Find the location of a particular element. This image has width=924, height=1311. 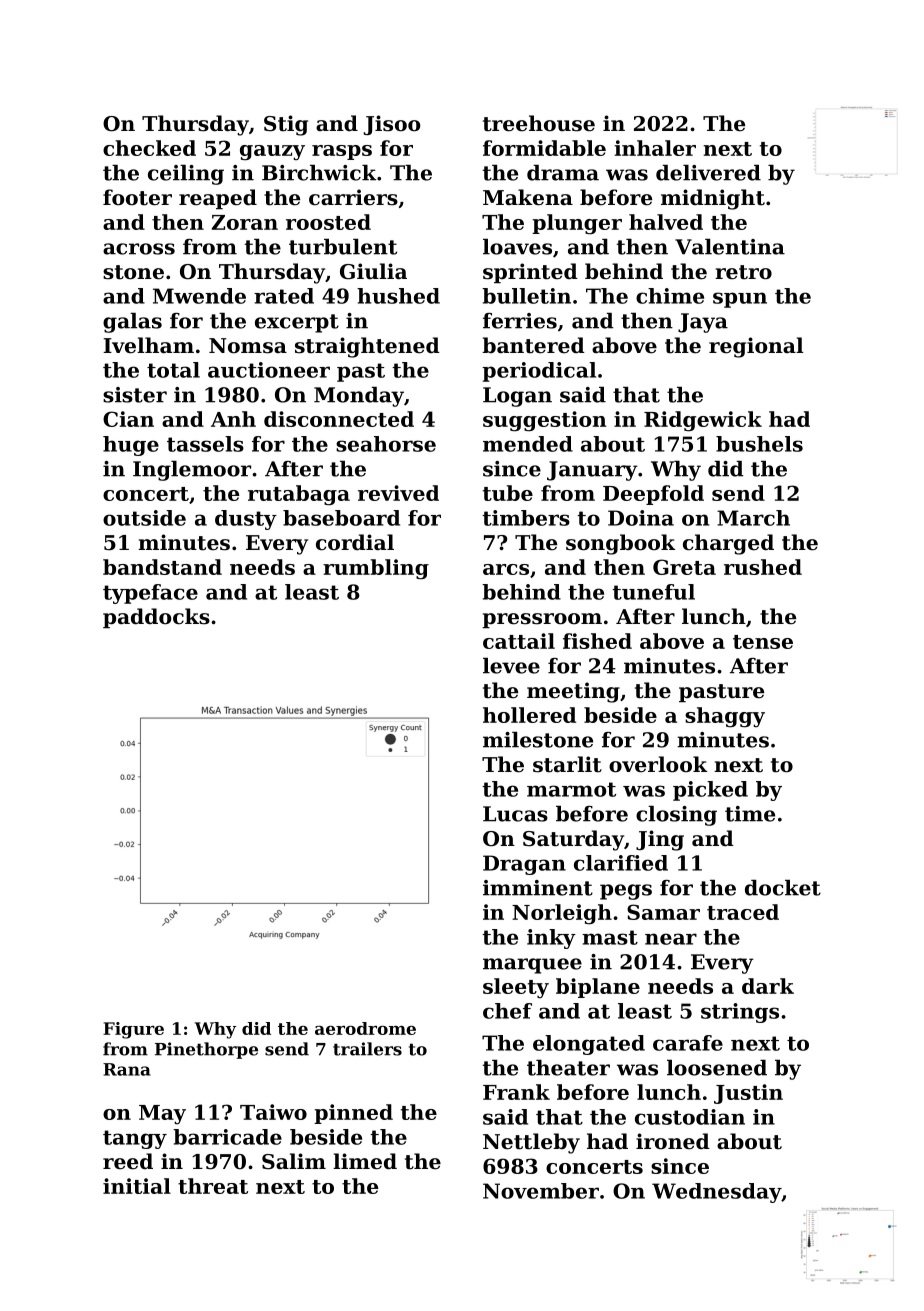

Mwende is located at coordinates (199, 296).
